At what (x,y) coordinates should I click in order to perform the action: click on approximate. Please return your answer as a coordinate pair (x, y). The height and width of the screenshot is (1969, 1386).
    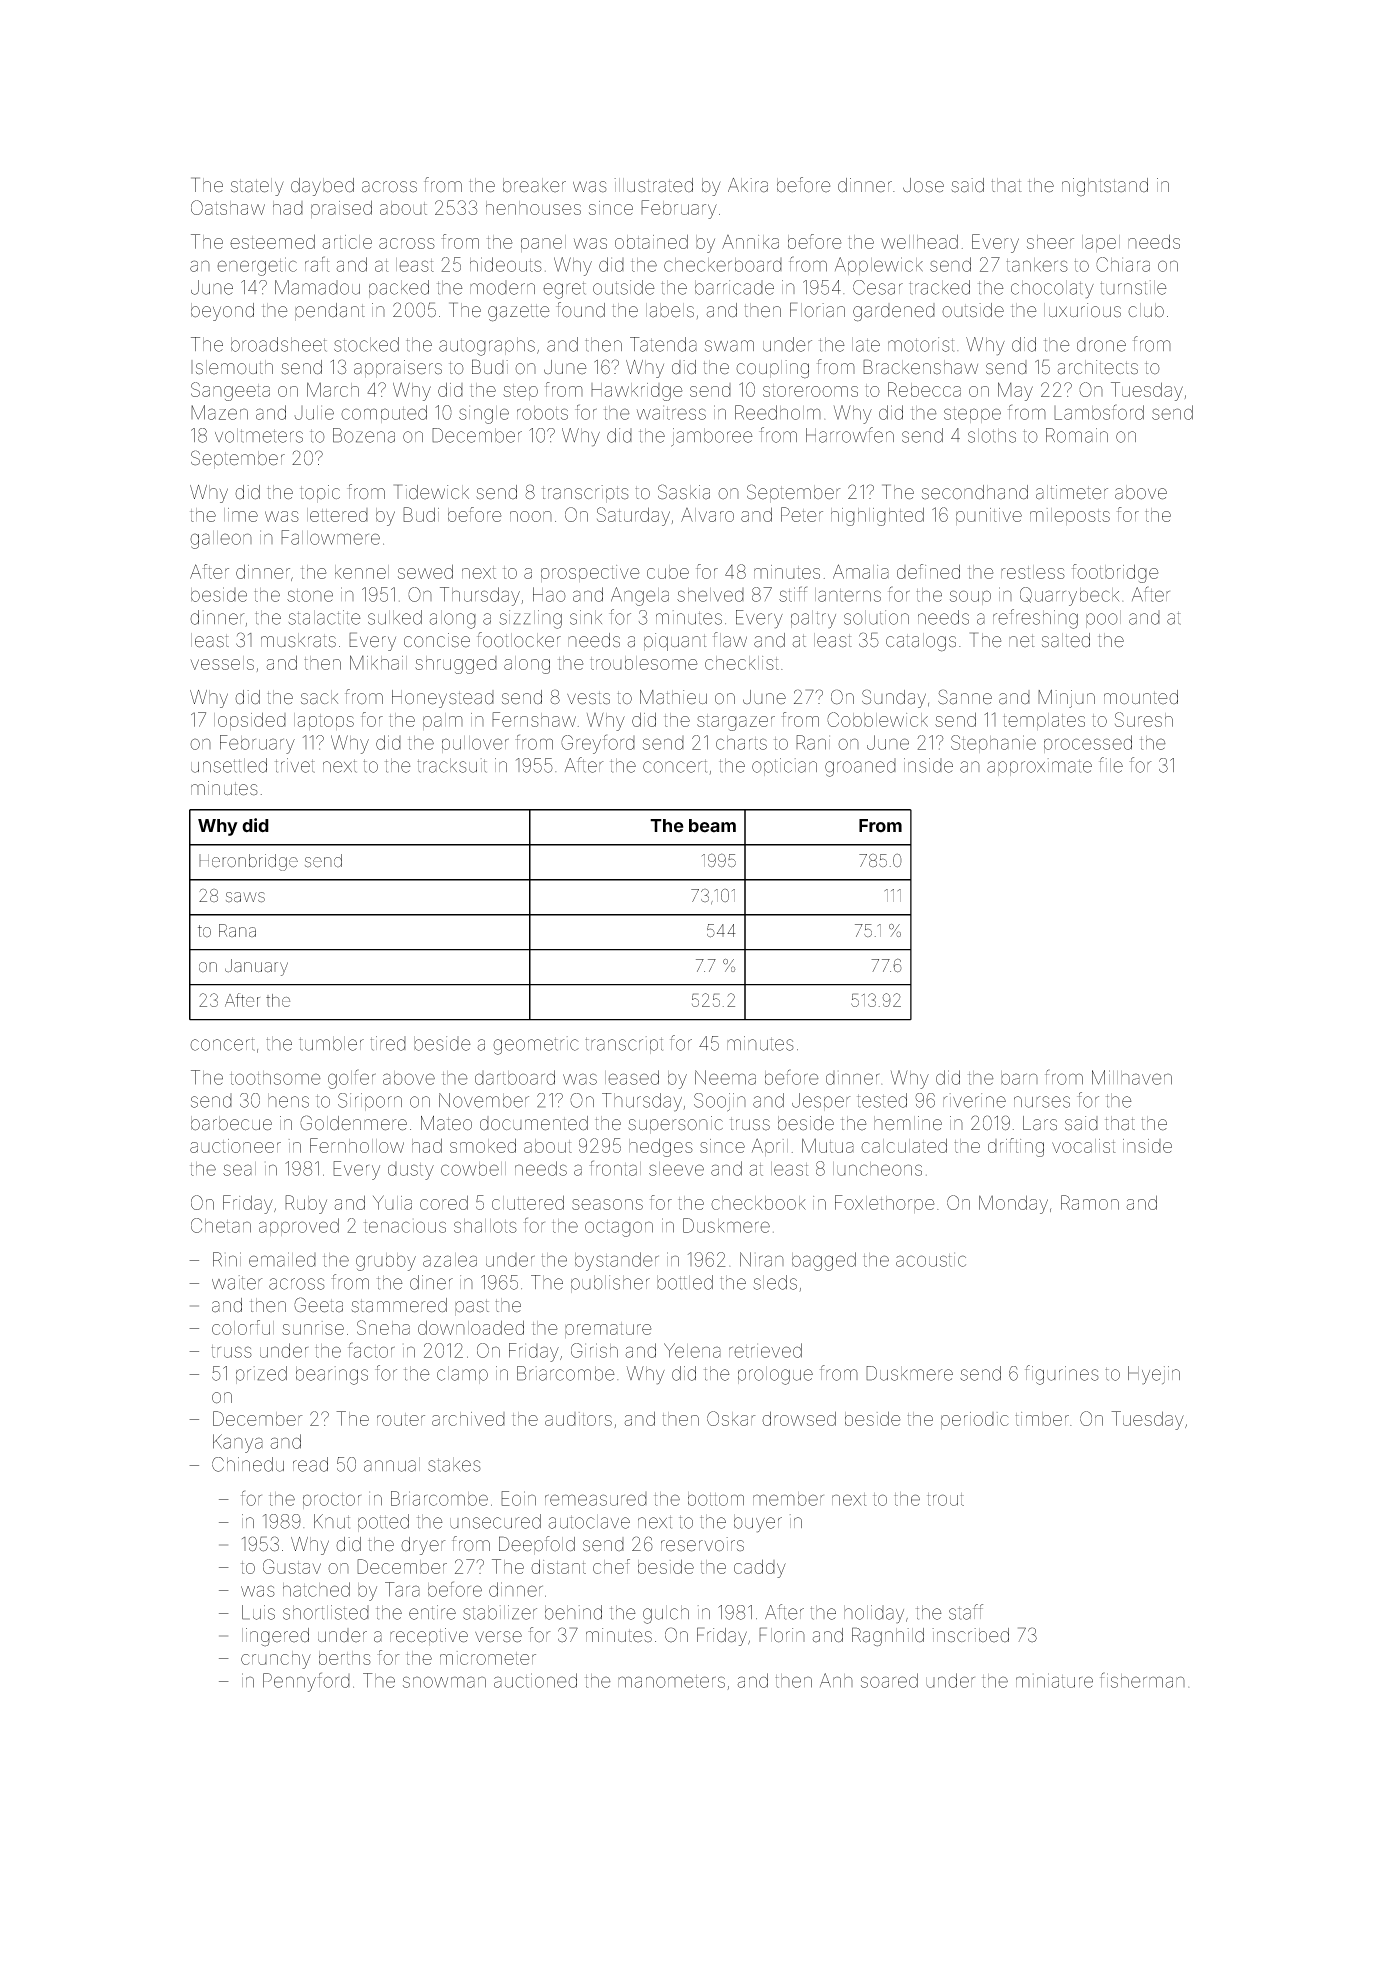
    Looking at the image, I should click on (1039, 767).
